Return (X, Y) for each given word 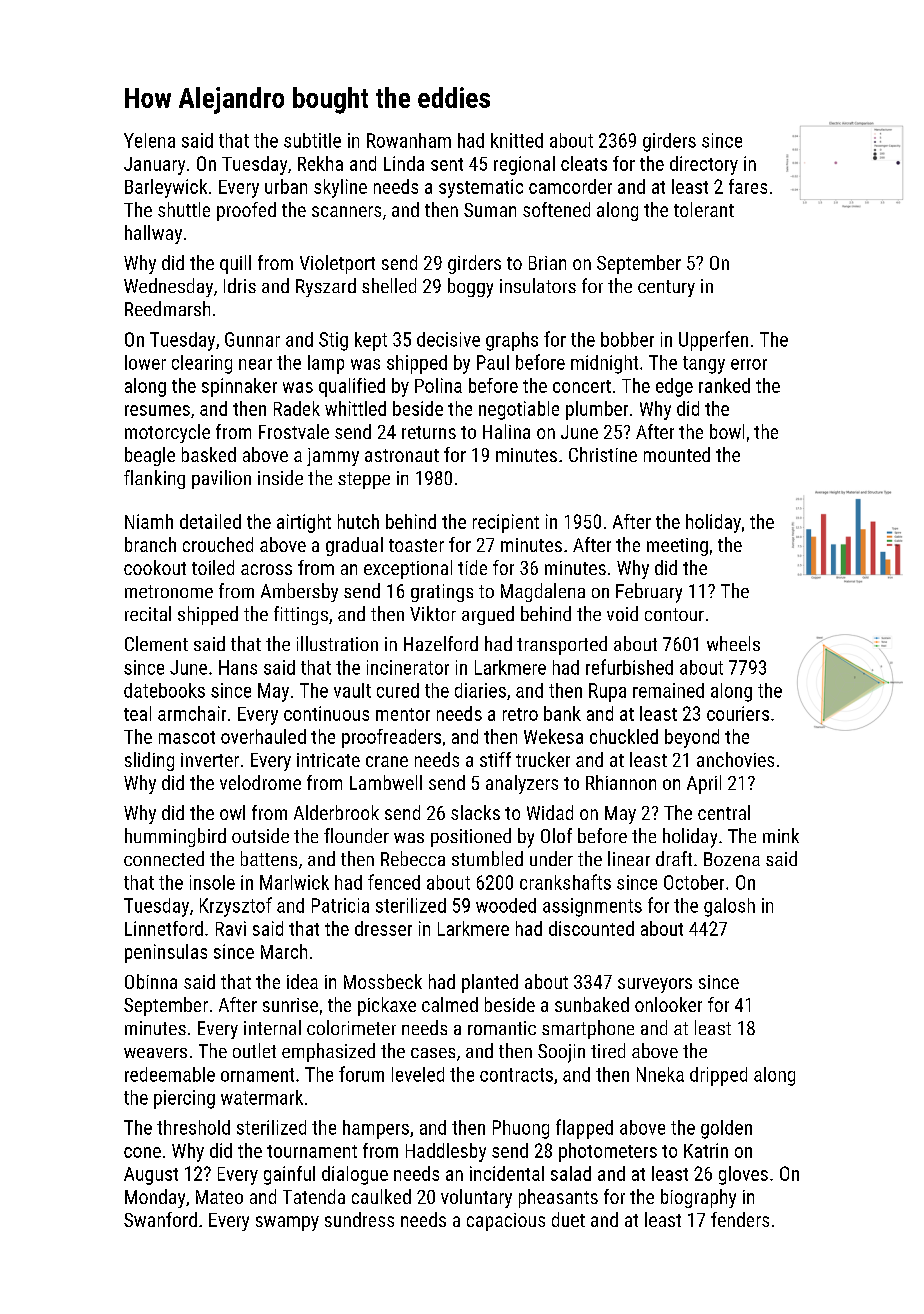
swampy (287, 1223)
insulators (538, 285)
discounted (591, 928)
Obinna (151, 981)
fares (748, 186)
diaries (480, 690)
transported (562, 645)
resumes (157, 410)
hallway (153, 234)
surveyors (655, 985)
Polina (438, 385)
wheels (733, 643)
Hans (238, 667)
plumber (597, 410)
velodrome (260, 782)
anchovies (735, 759)
